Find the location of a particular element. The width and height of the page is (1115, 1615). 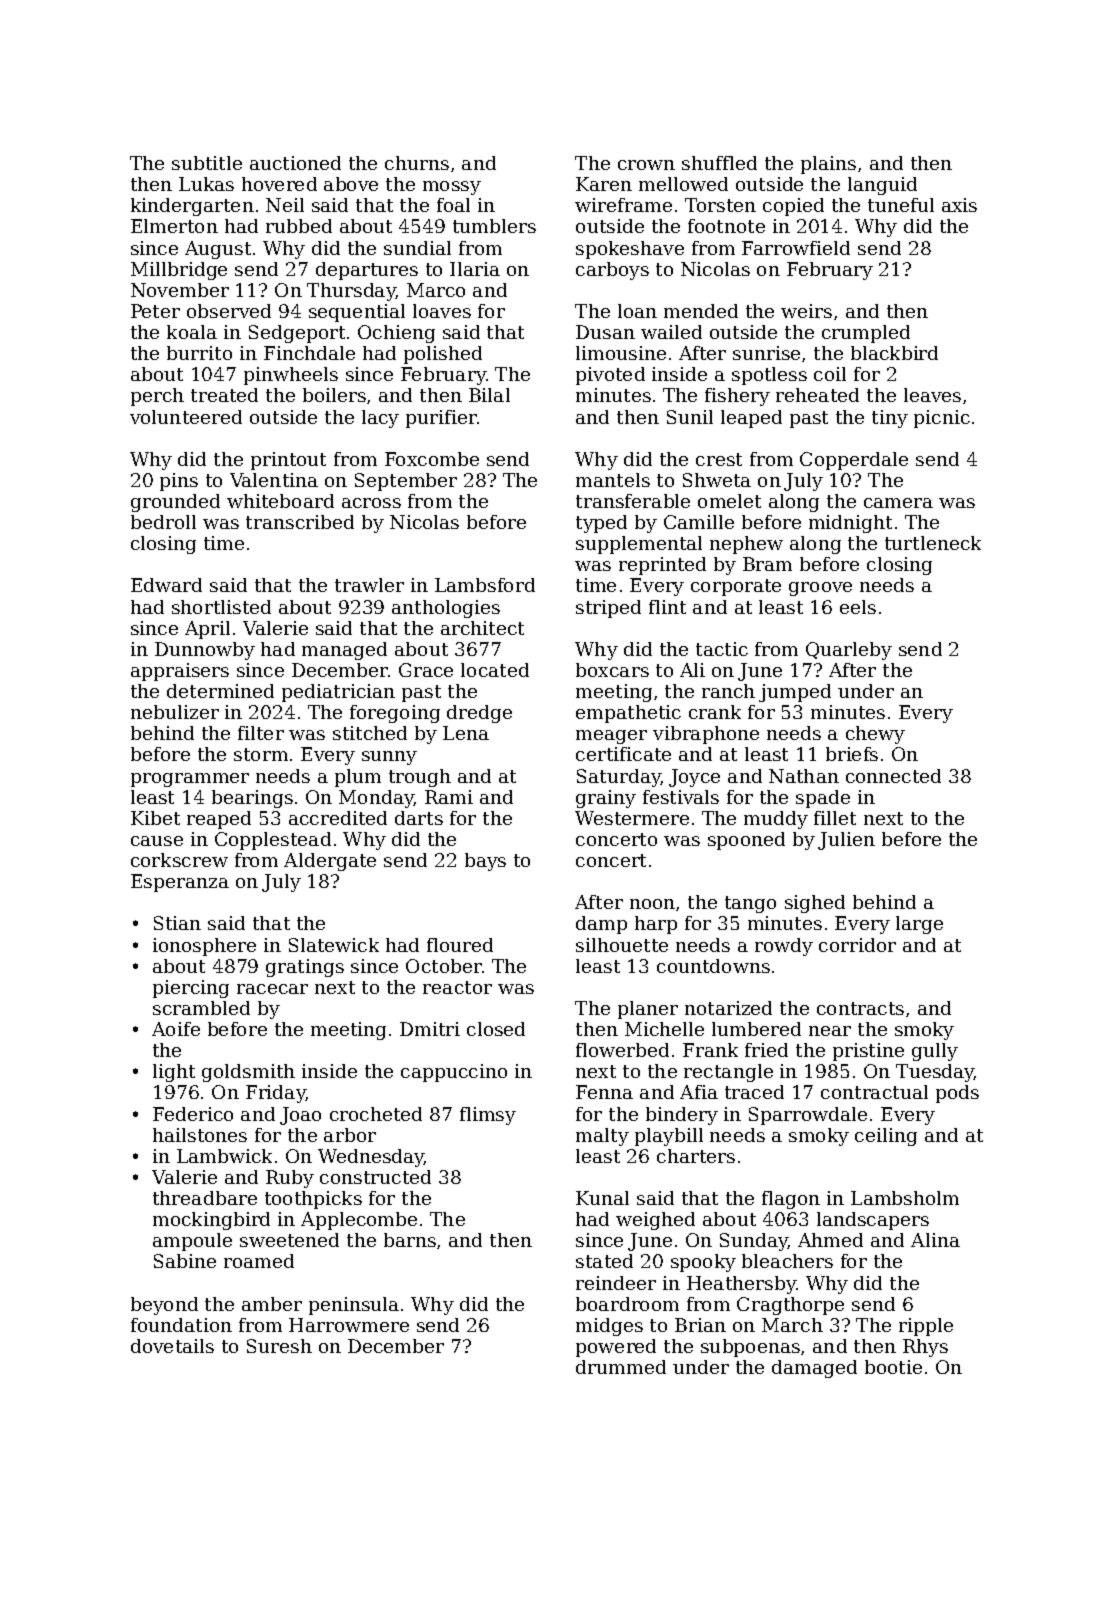

nebulizer is located at coordinates (175, 712).
